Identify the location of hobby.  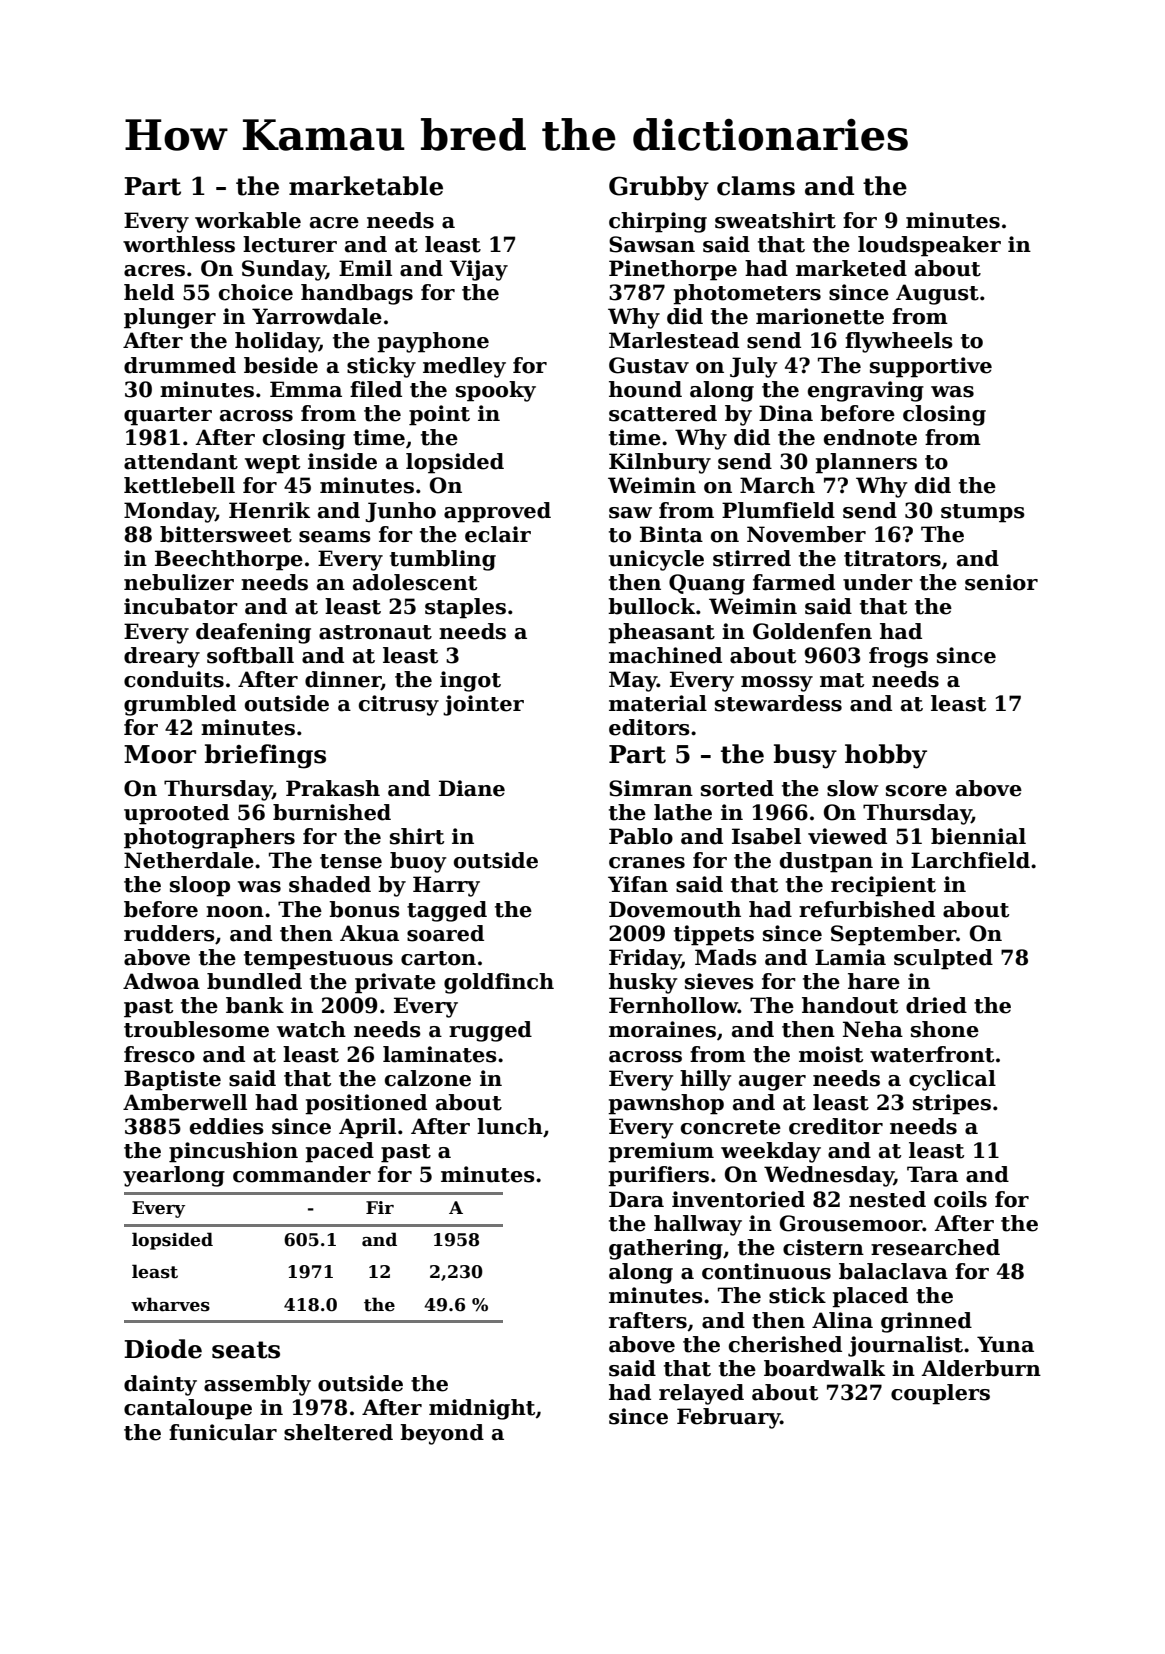
(886, 756).
